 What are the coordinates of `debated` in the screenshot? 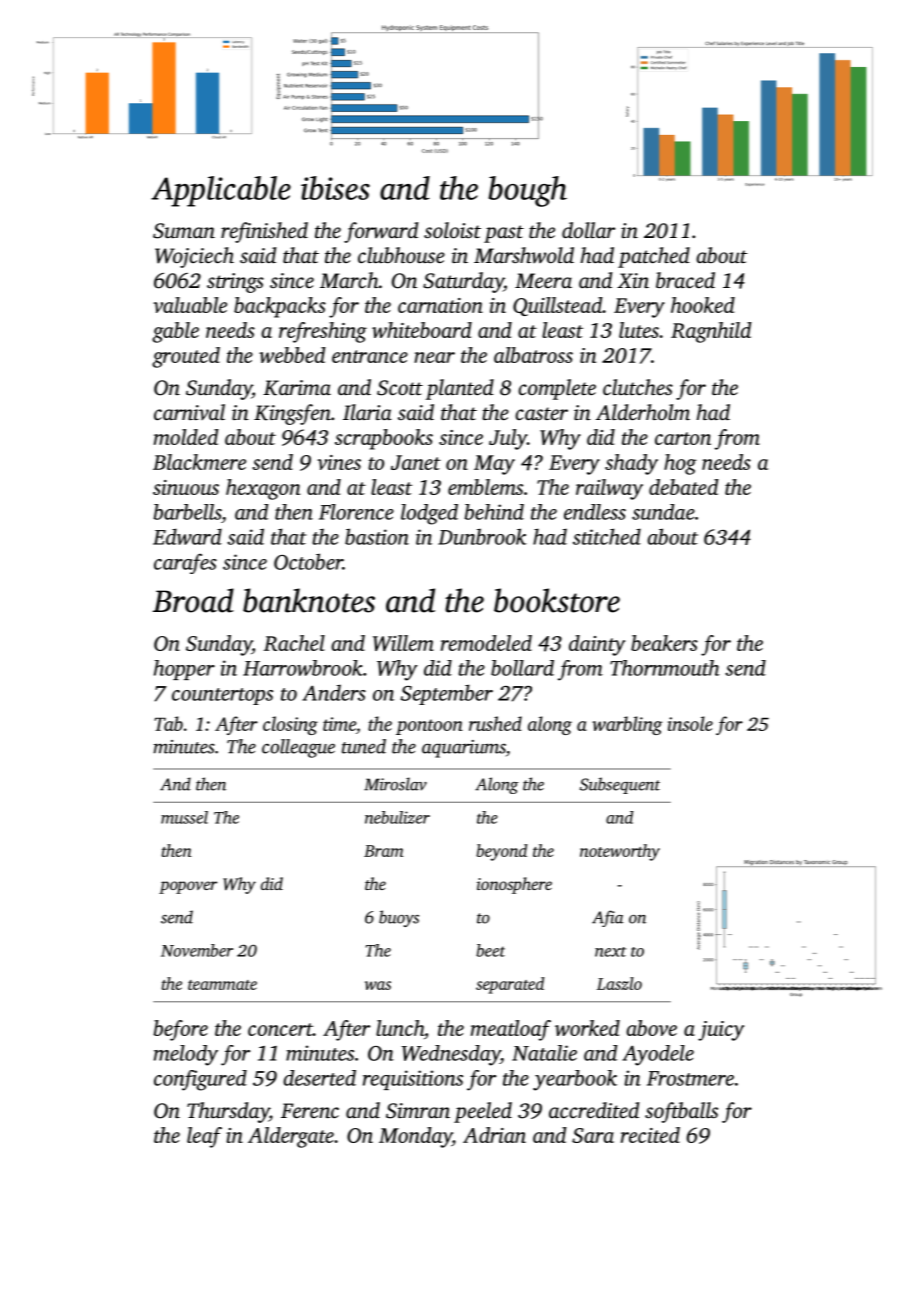 It's located at (684, 487).
